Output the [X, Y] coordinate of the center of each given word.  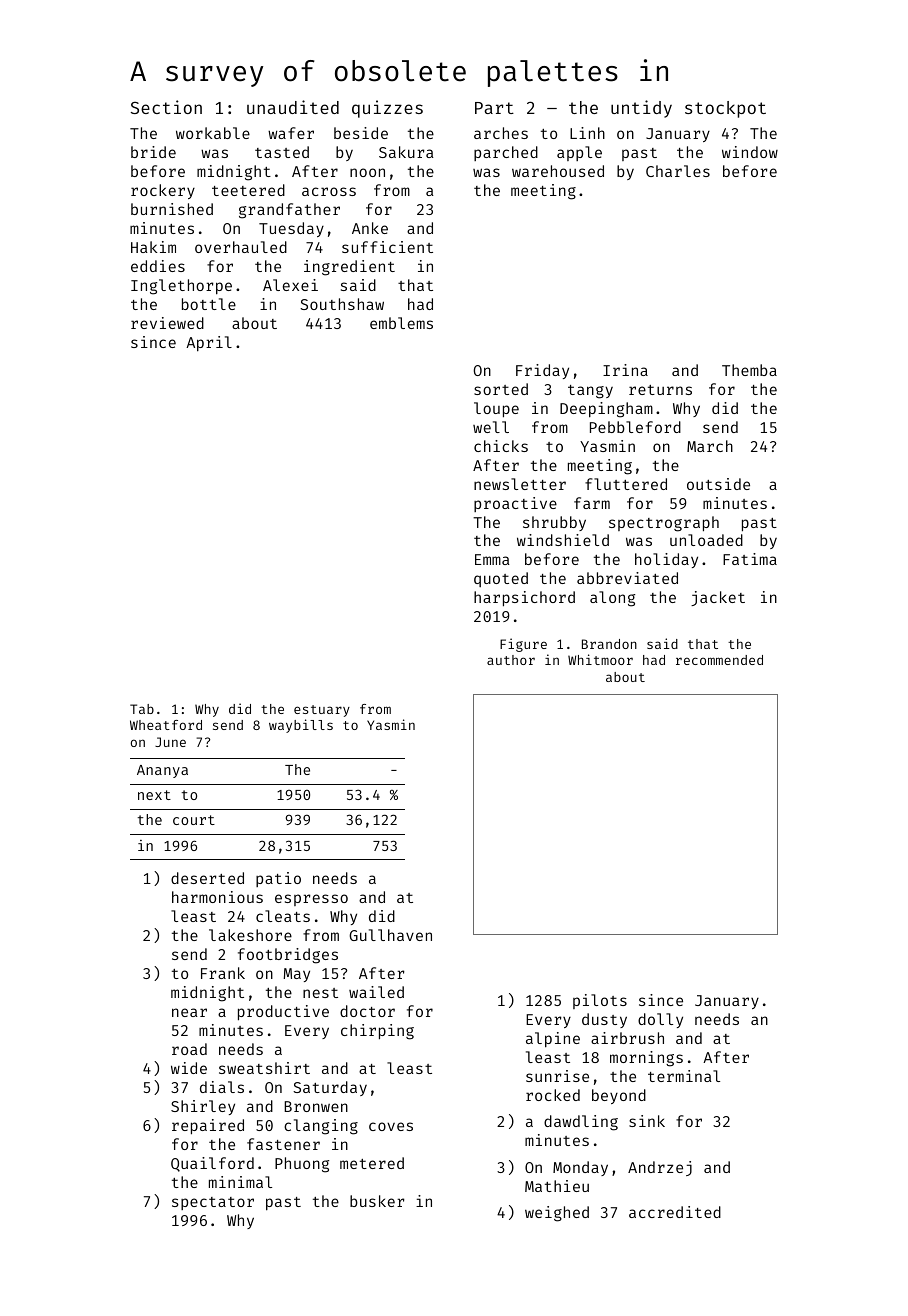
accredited [675, 1212]
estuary [322, 711]
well [491, 427]
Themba [749, 370]
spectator [213, 1203]
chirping [377, 1032]
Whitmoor [600, 659]
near [189, 1012]
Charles [678, 171]
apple [579, 153]
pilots [600, 1001]
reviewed [167, 323]
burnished [172, 209]
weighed [557, 1214]
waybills [301, 726]
